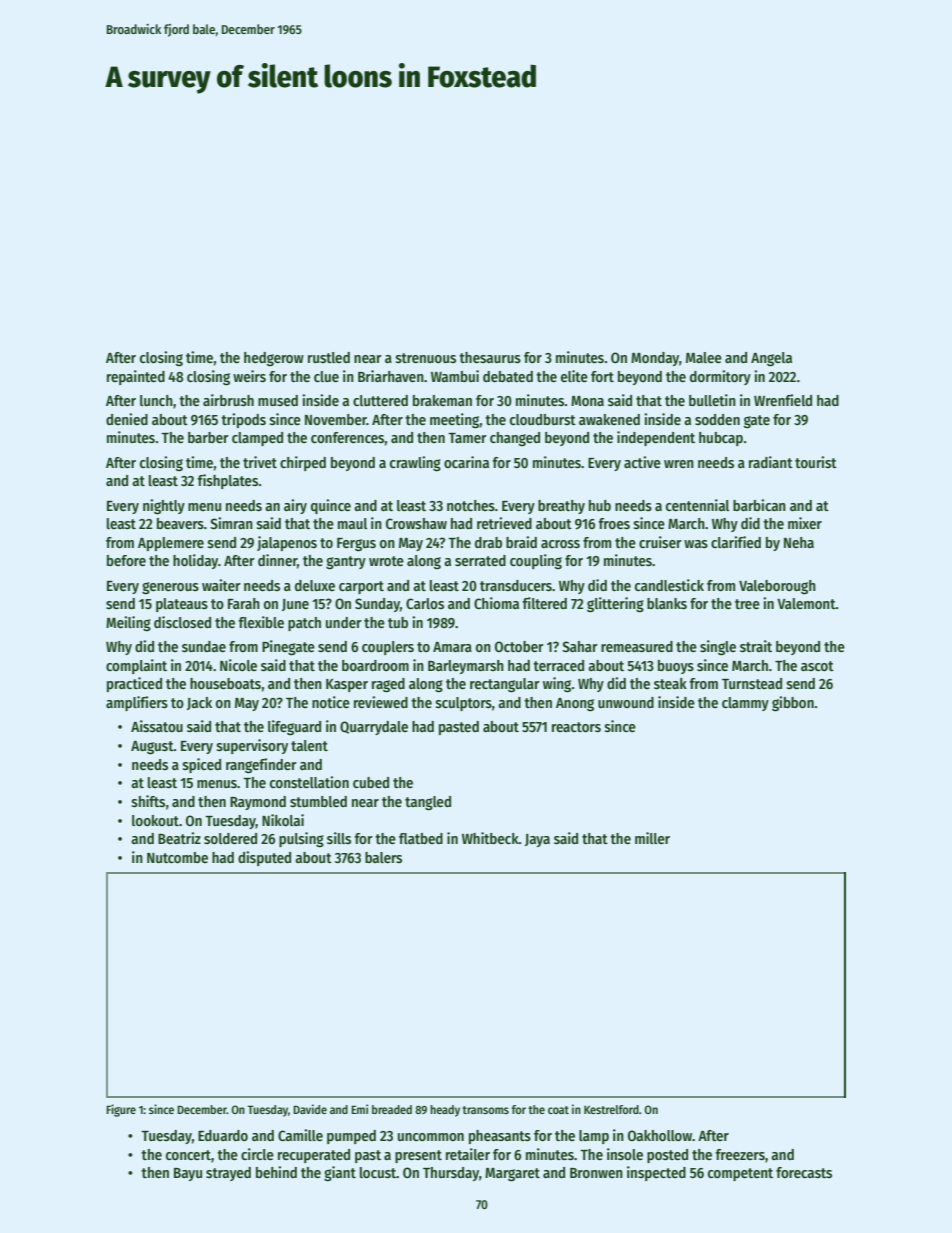 The width and height of the screenshot is (952, 1233). Describe the element at coordinates (264, 858) in the screenshot. I see `disputed` at that location.
